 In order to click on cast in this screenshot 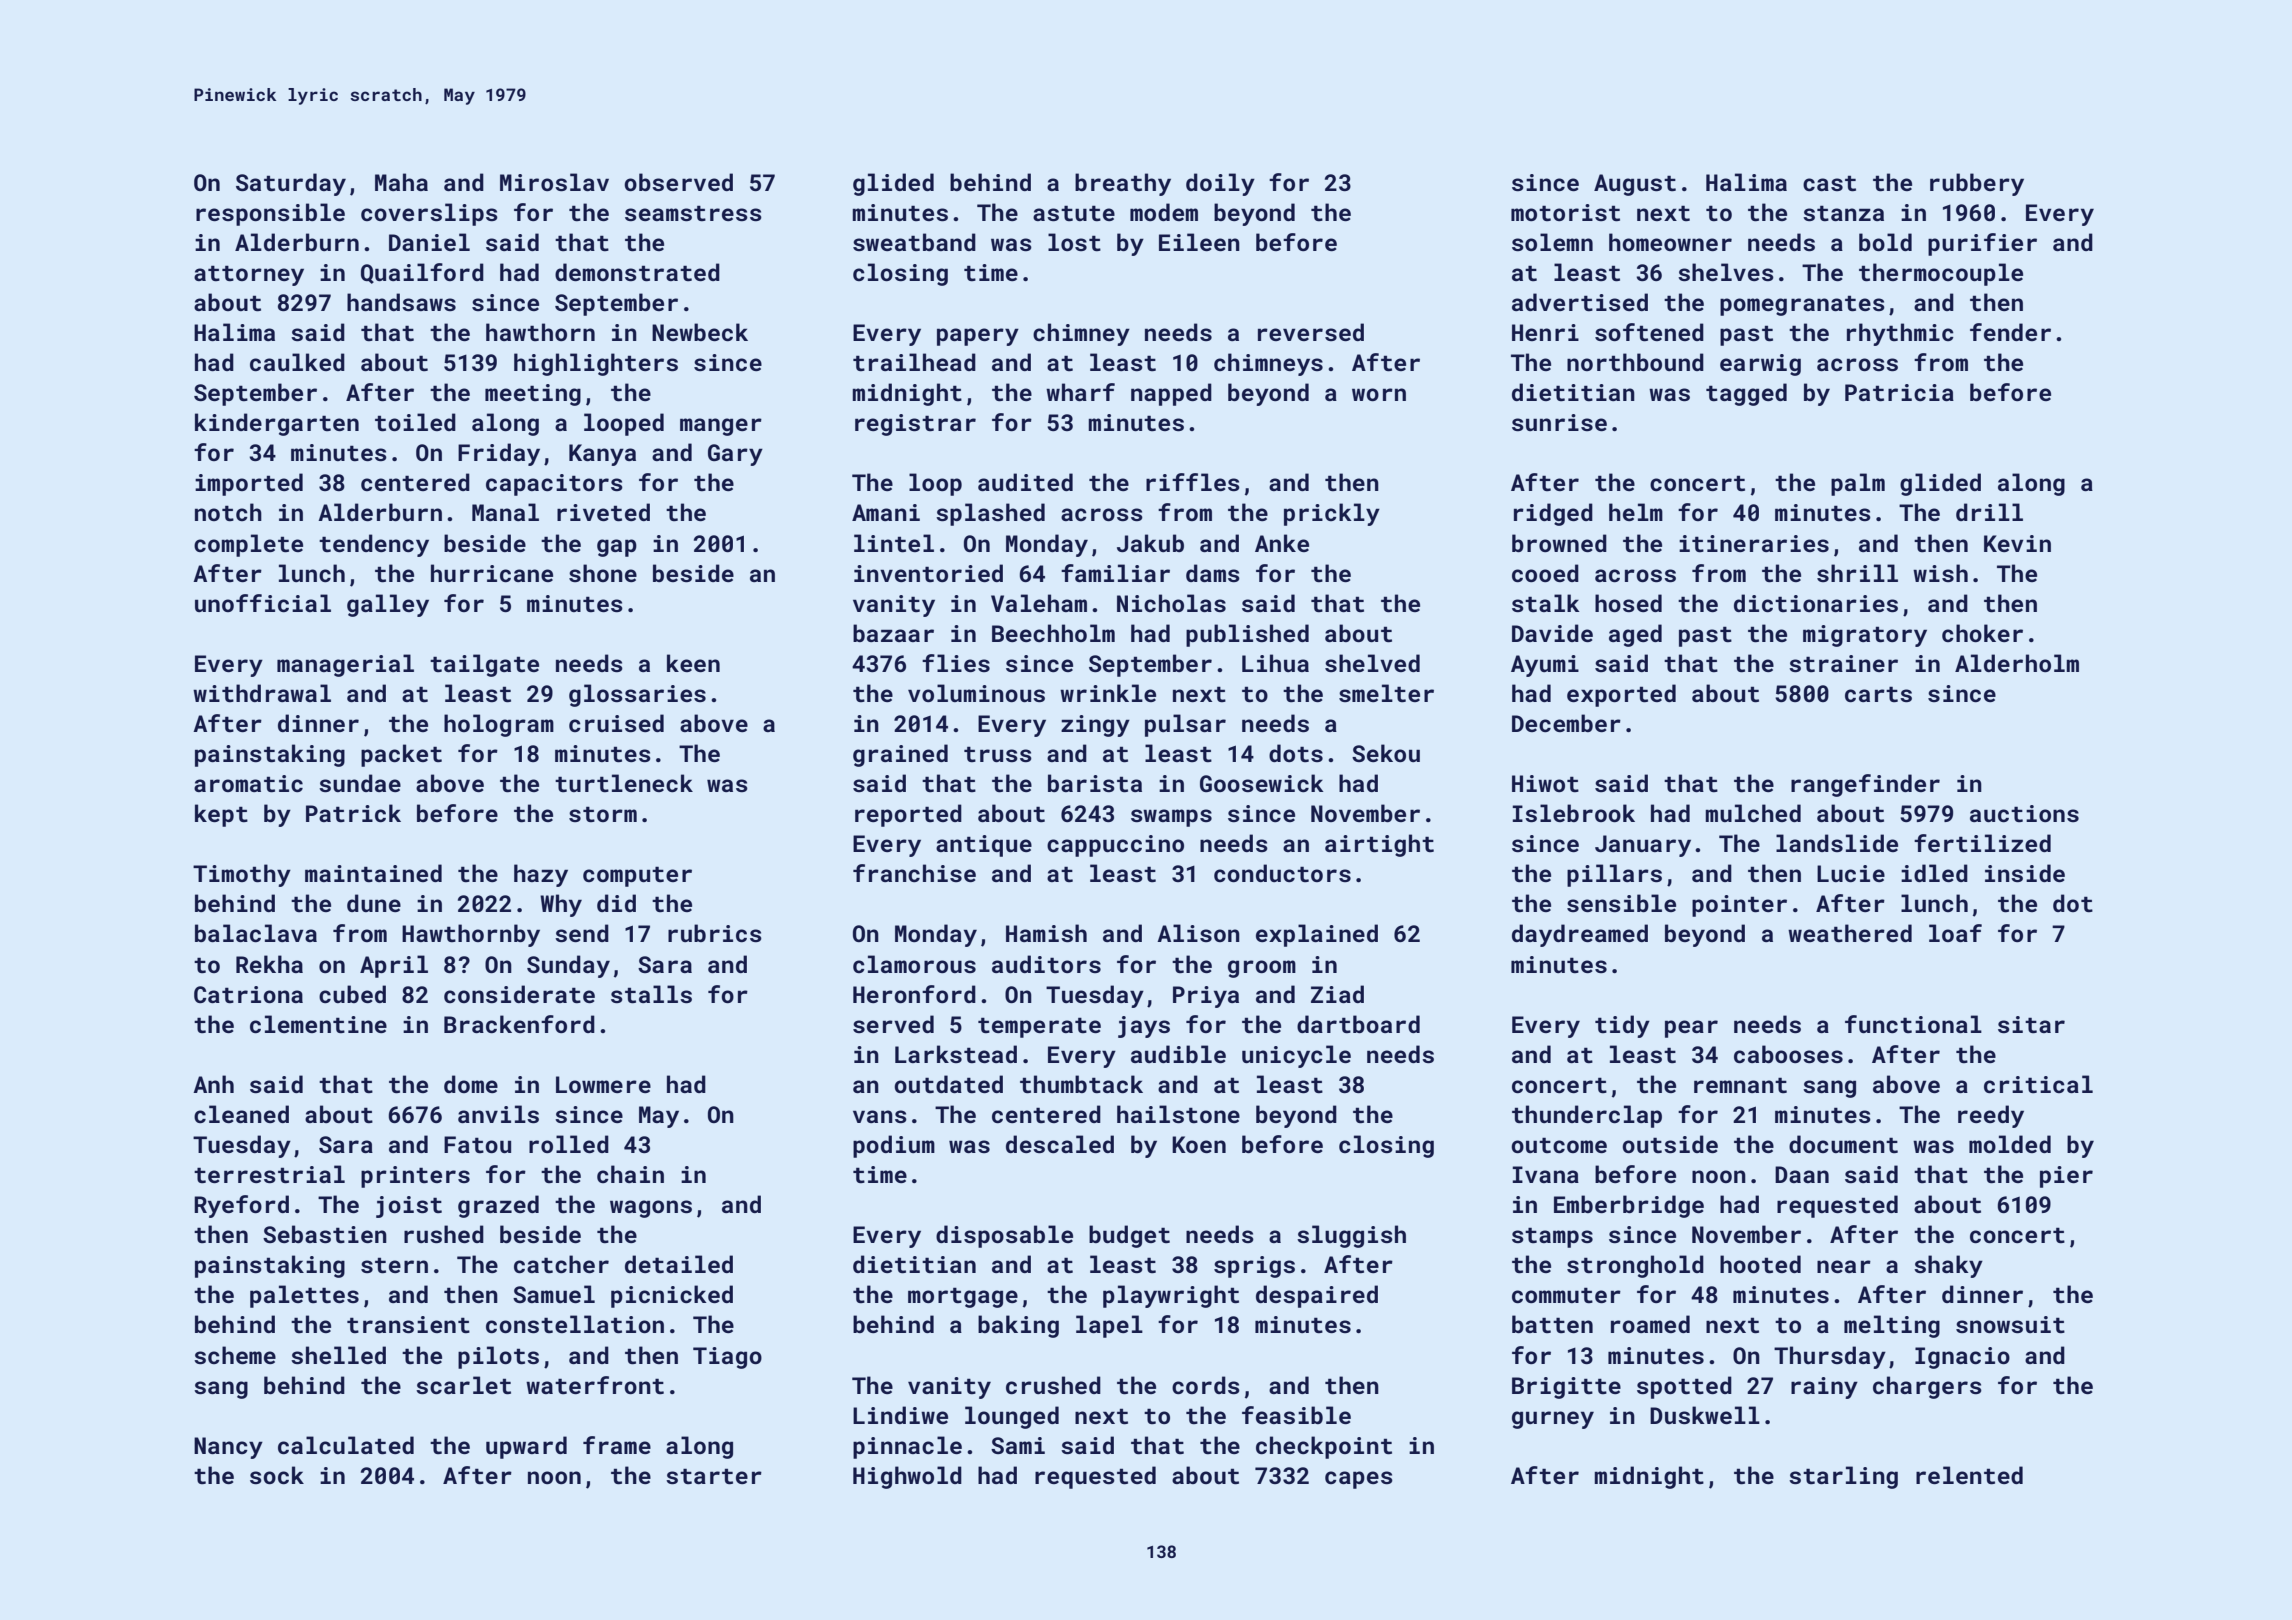, I will do `click(1829, 183)`.
